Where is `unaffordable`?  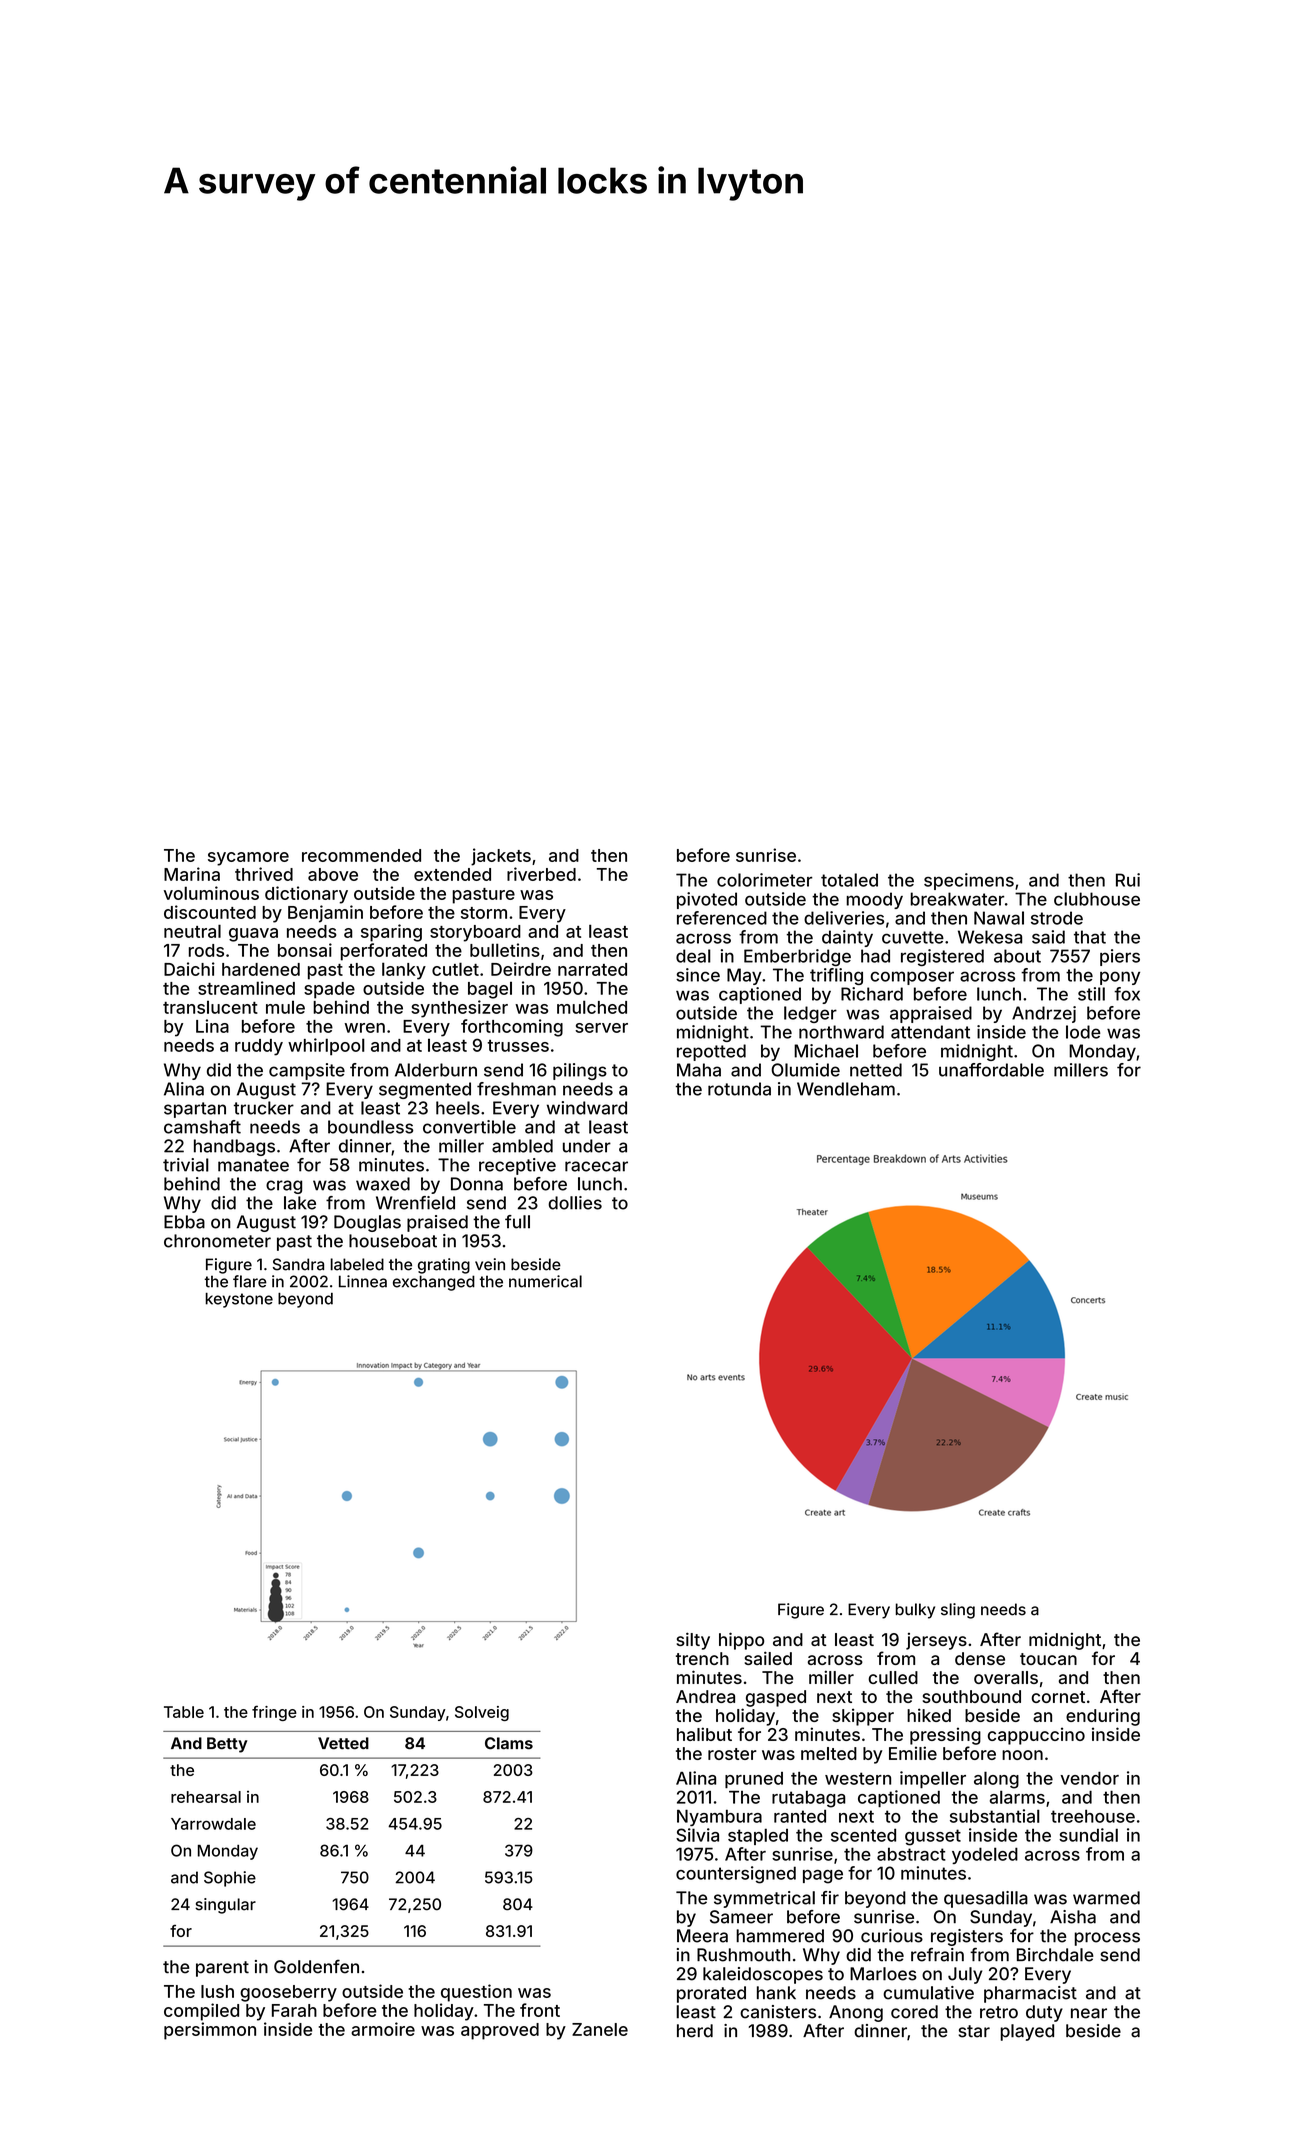 unaffordable is located at coordinates (991, 1070).
